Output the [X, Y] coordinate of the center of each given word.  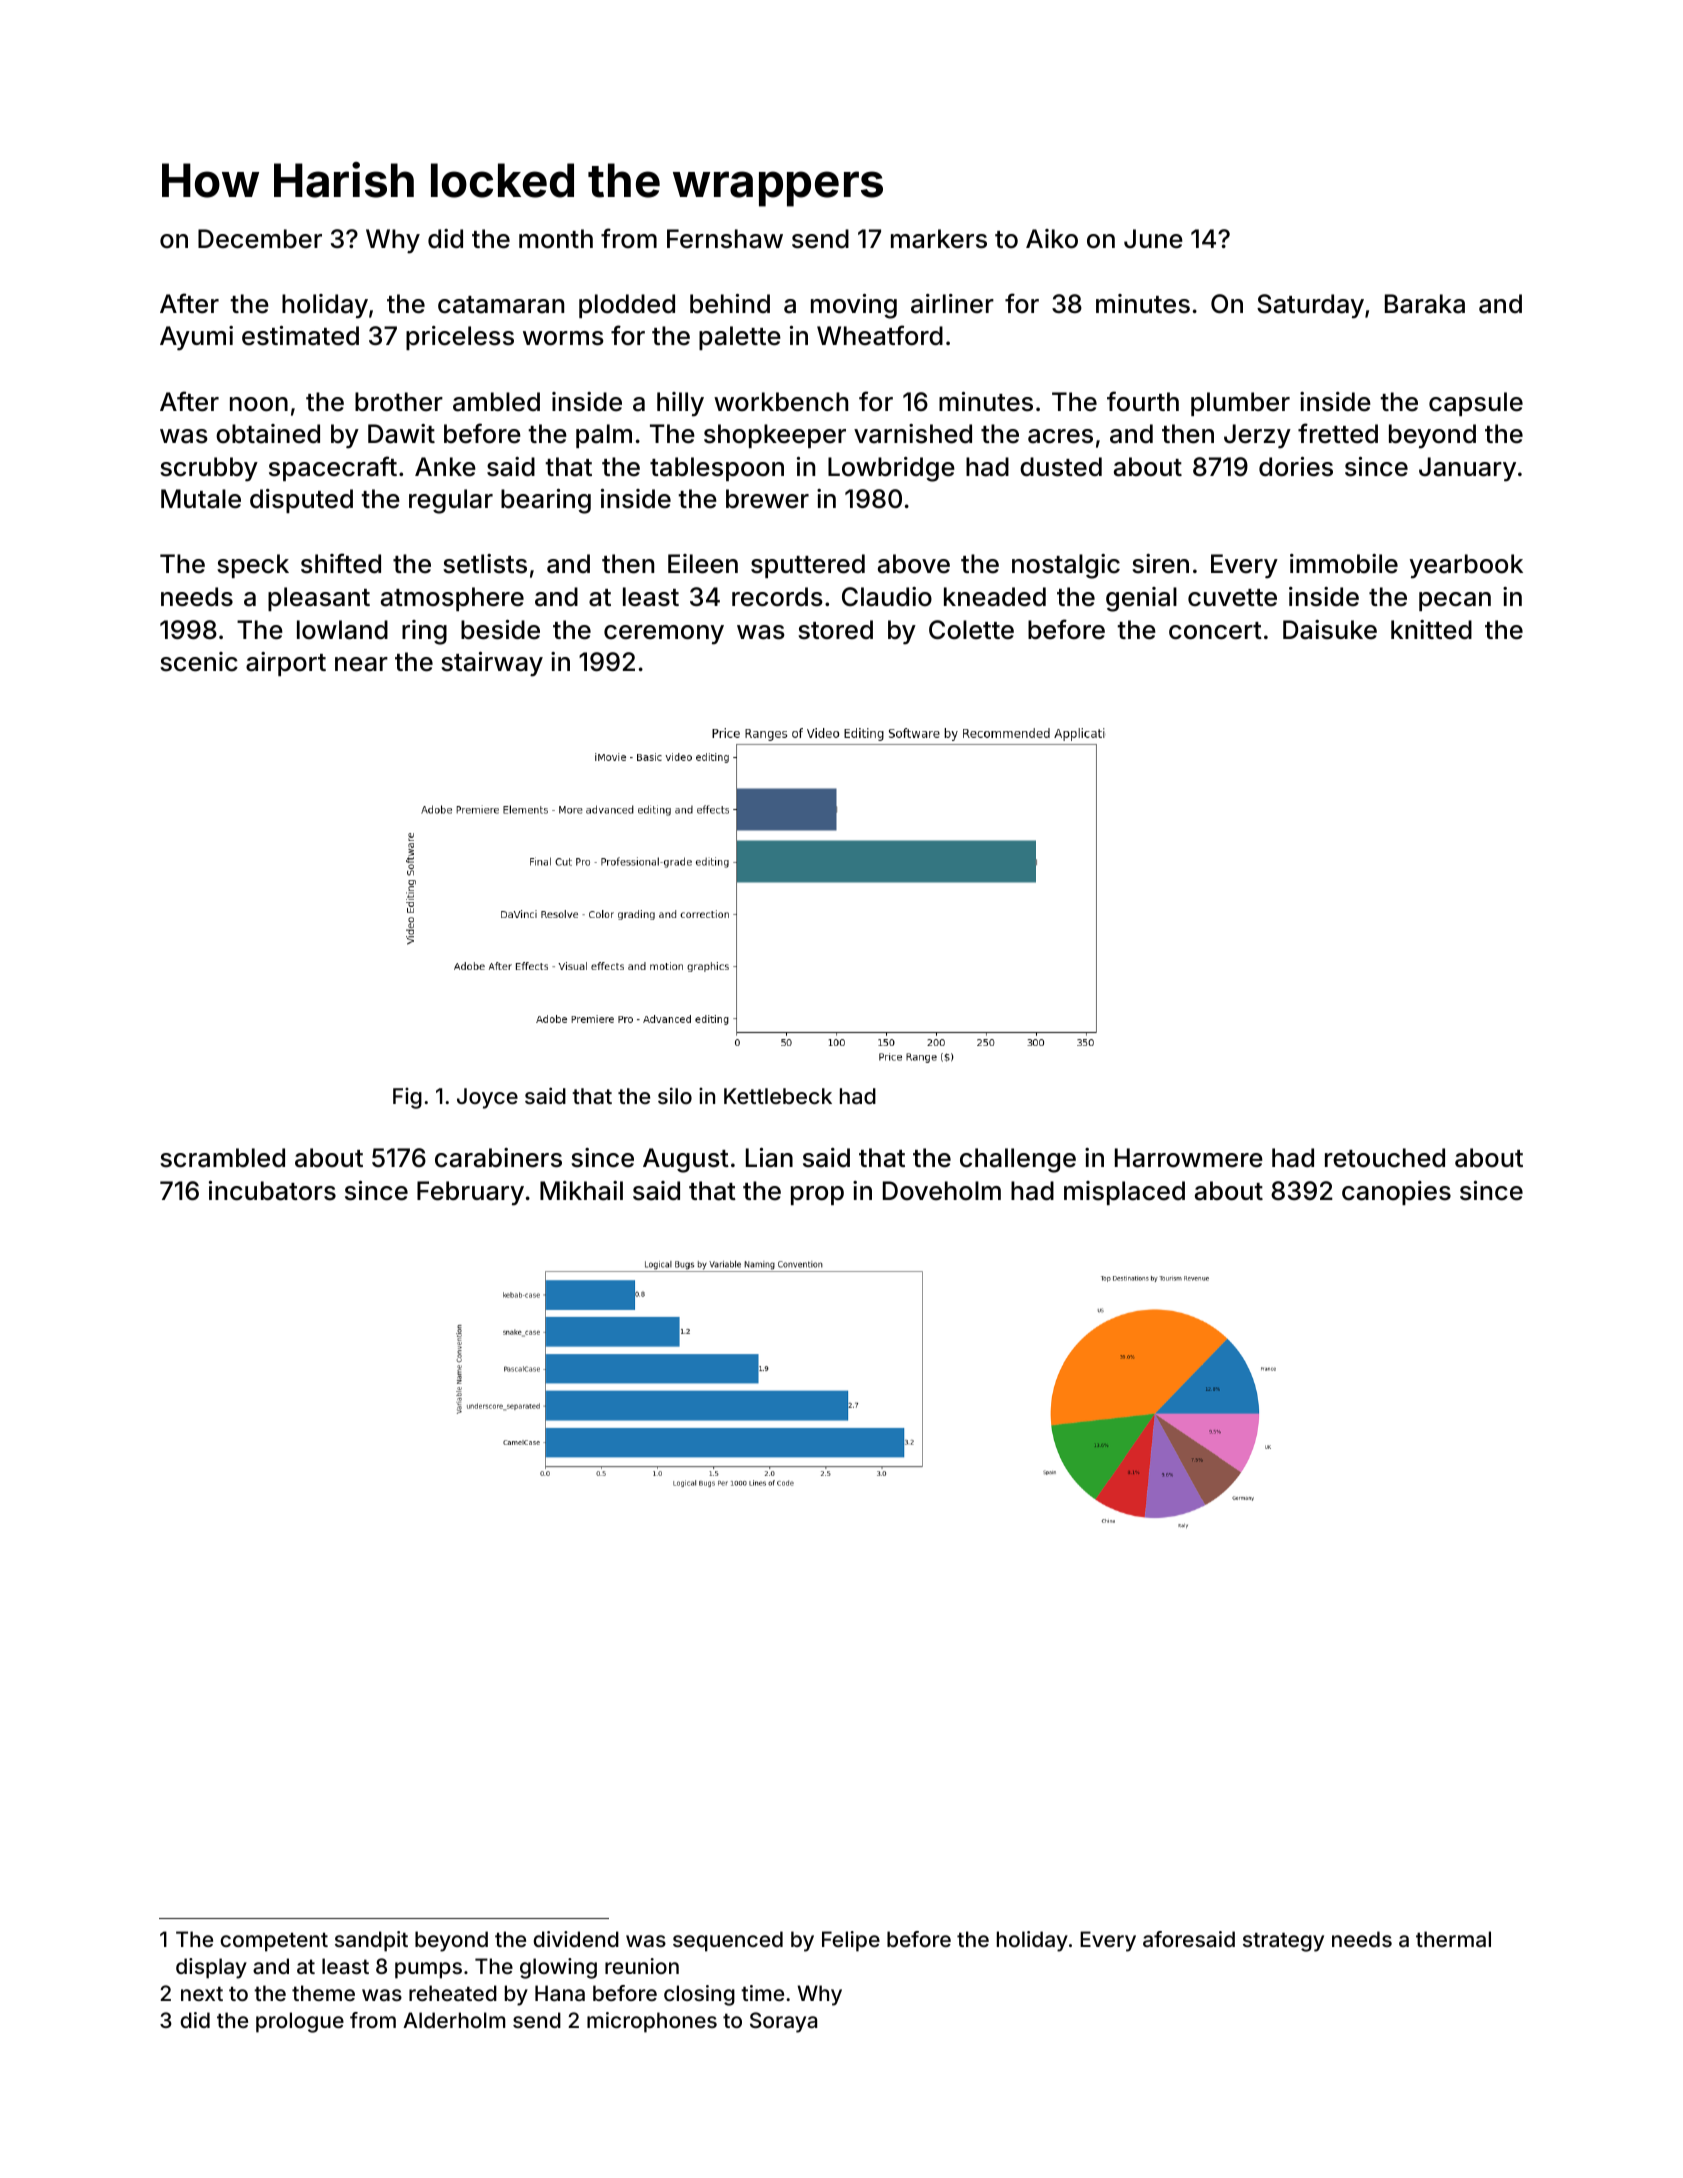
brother [399, 402]
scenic [199, 662]
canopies [1396, 1193]
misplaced [1124, 1193]
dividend [576, 1939]
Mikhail [581, 1191]
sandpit [371, 1941]
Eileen [703, 564]
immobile [1344, 564]
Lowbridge [891, 469]
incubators [272, 1191]
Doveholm [942, 1191]
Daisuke [1330, 630]
